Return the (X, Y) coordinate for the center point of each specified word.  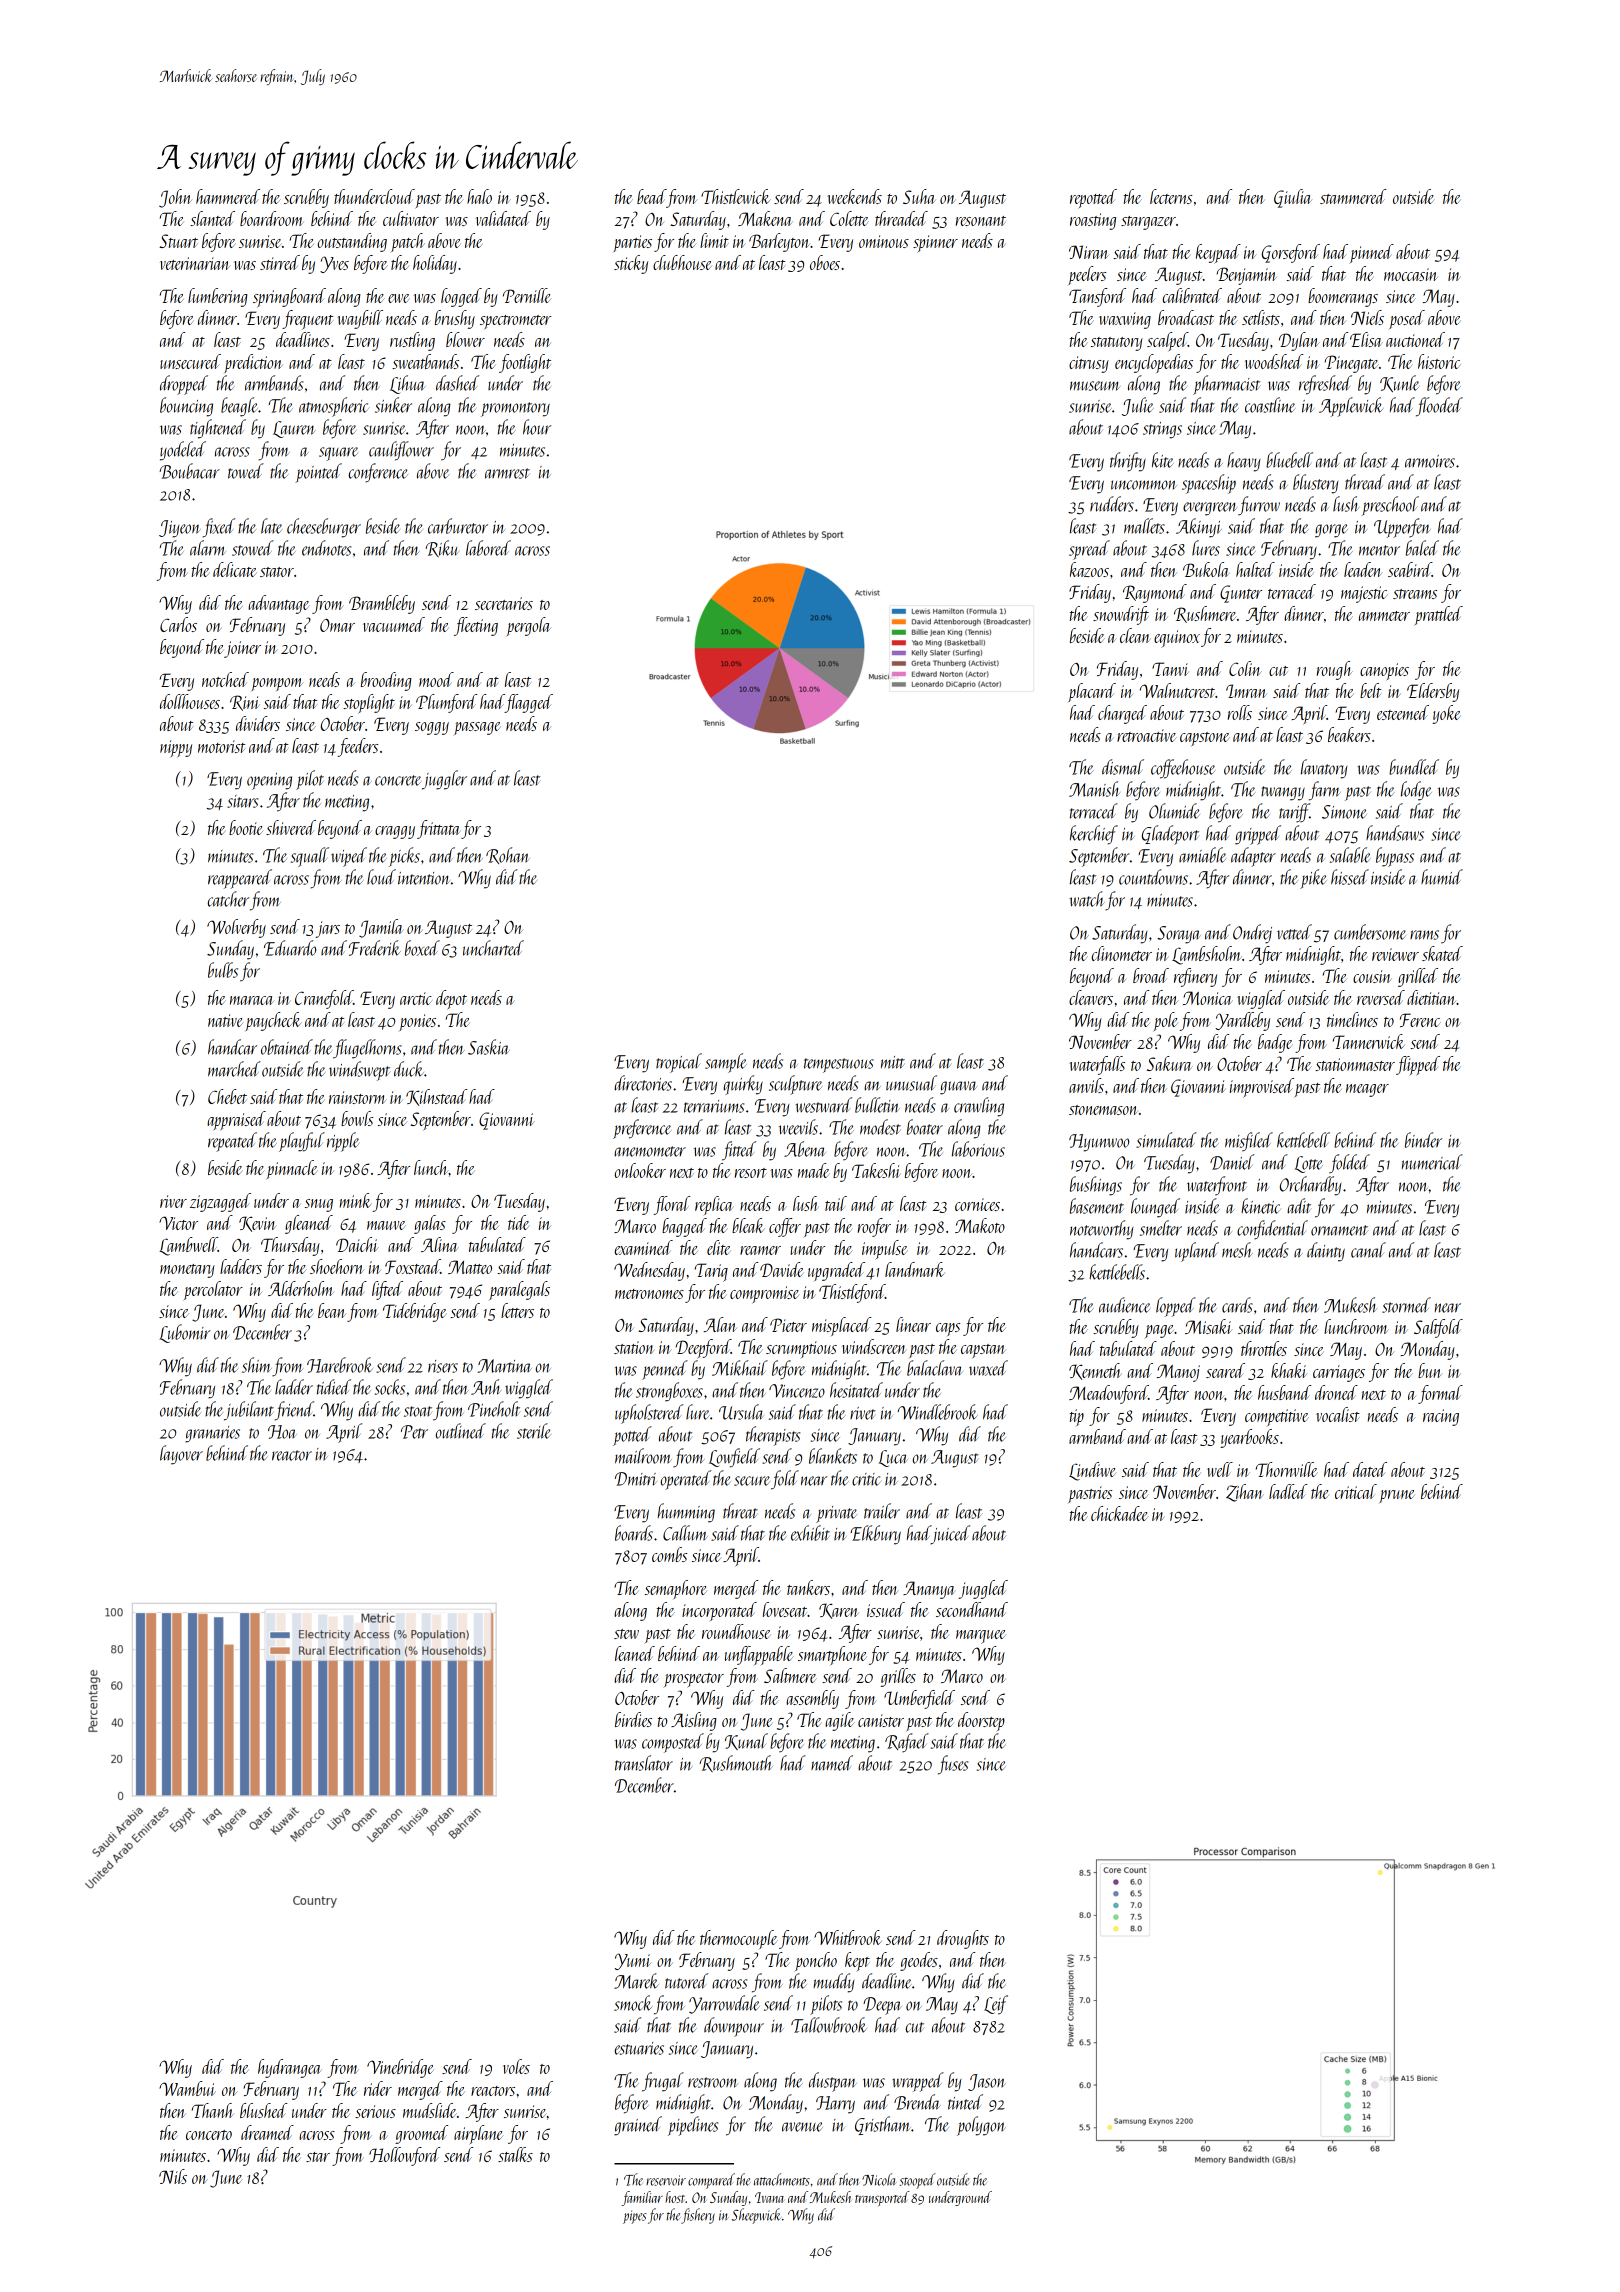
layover (181, 1455)
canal (1368, 1250)
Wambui (187, 2088)
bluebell (1289, 460)
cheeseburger (324, 528)
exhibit (810, 1533)
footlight (525, 363)
